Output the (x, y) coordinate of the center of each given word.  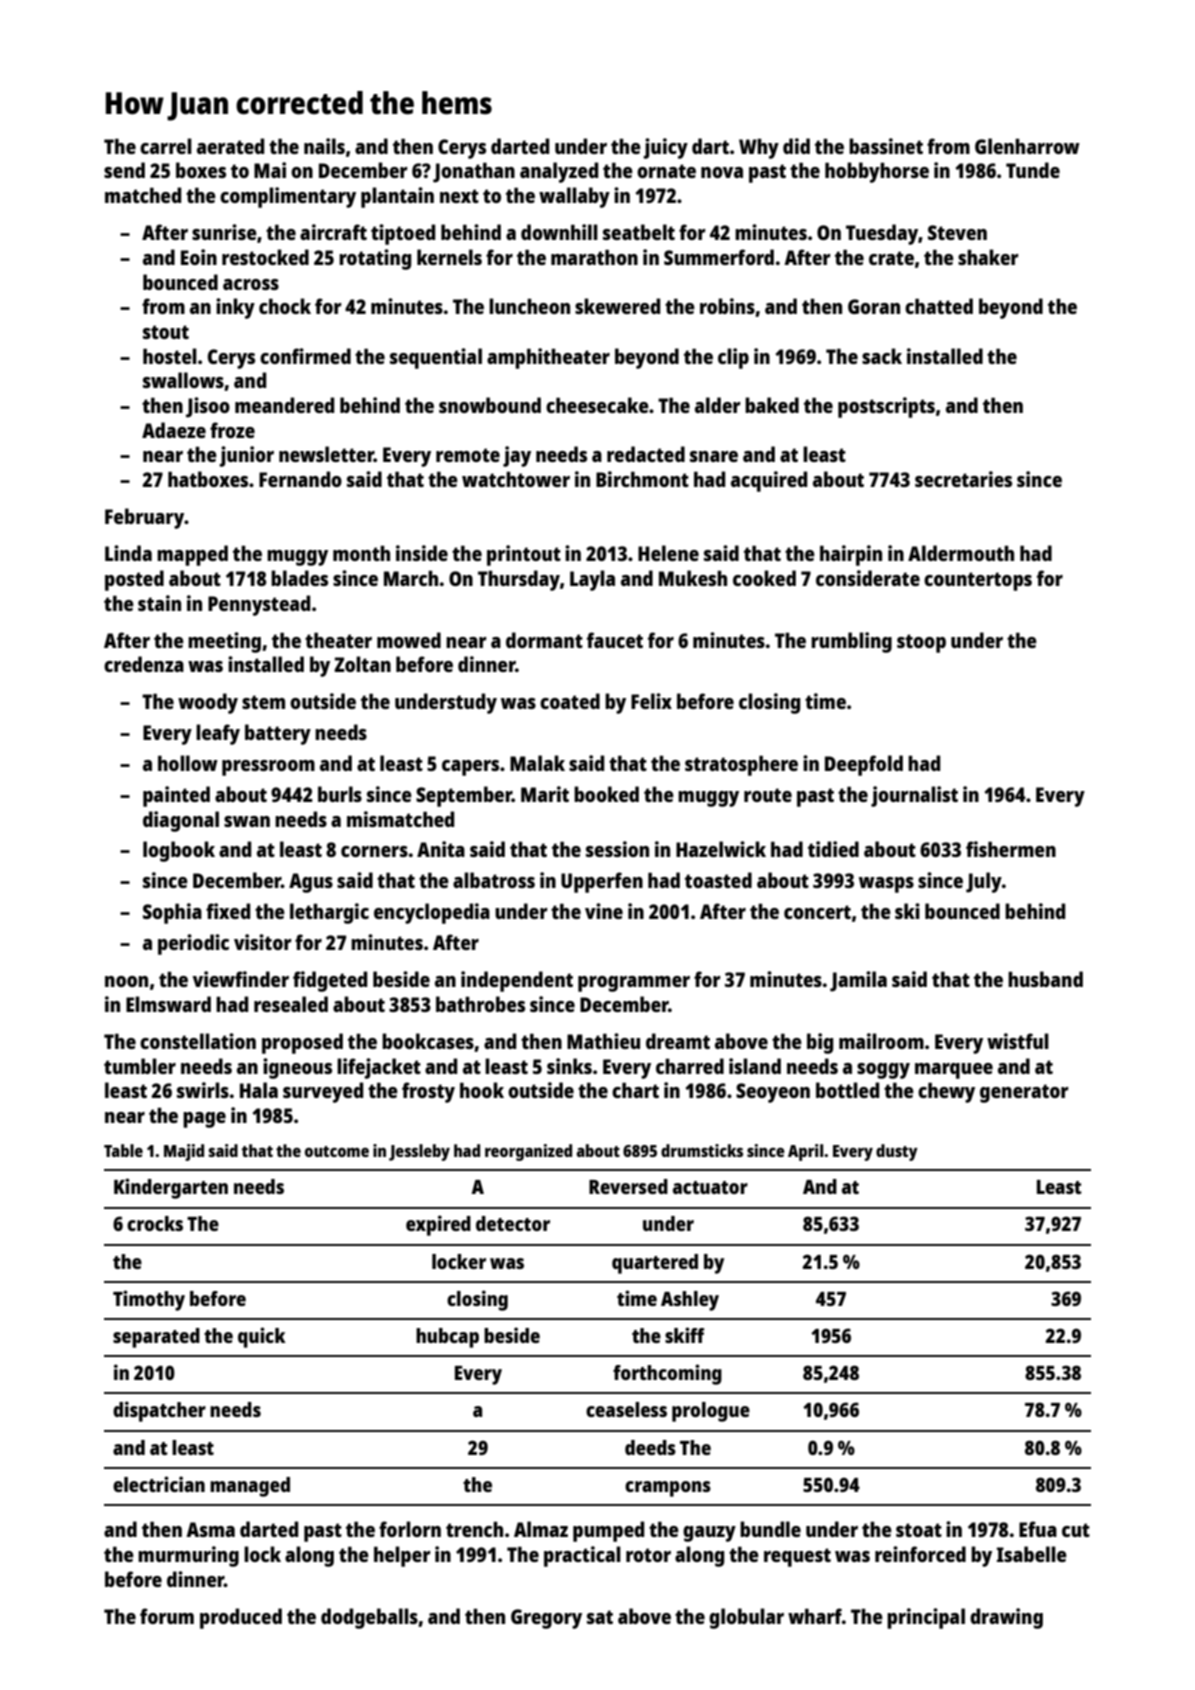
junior (246, 456)
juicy (665, 148)
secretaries (963, 479)
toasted (718, 880)
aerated (230, 146)
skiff (684, 1335)
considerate (868, 578)
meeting (224, 642)
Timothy (149, 1300)
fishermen (1011, 849)
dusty (897, 1152)
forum (167, 1616)
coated (570, 701)
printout (524, 555)
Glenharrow (1027, 146)
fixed (228, 911)
